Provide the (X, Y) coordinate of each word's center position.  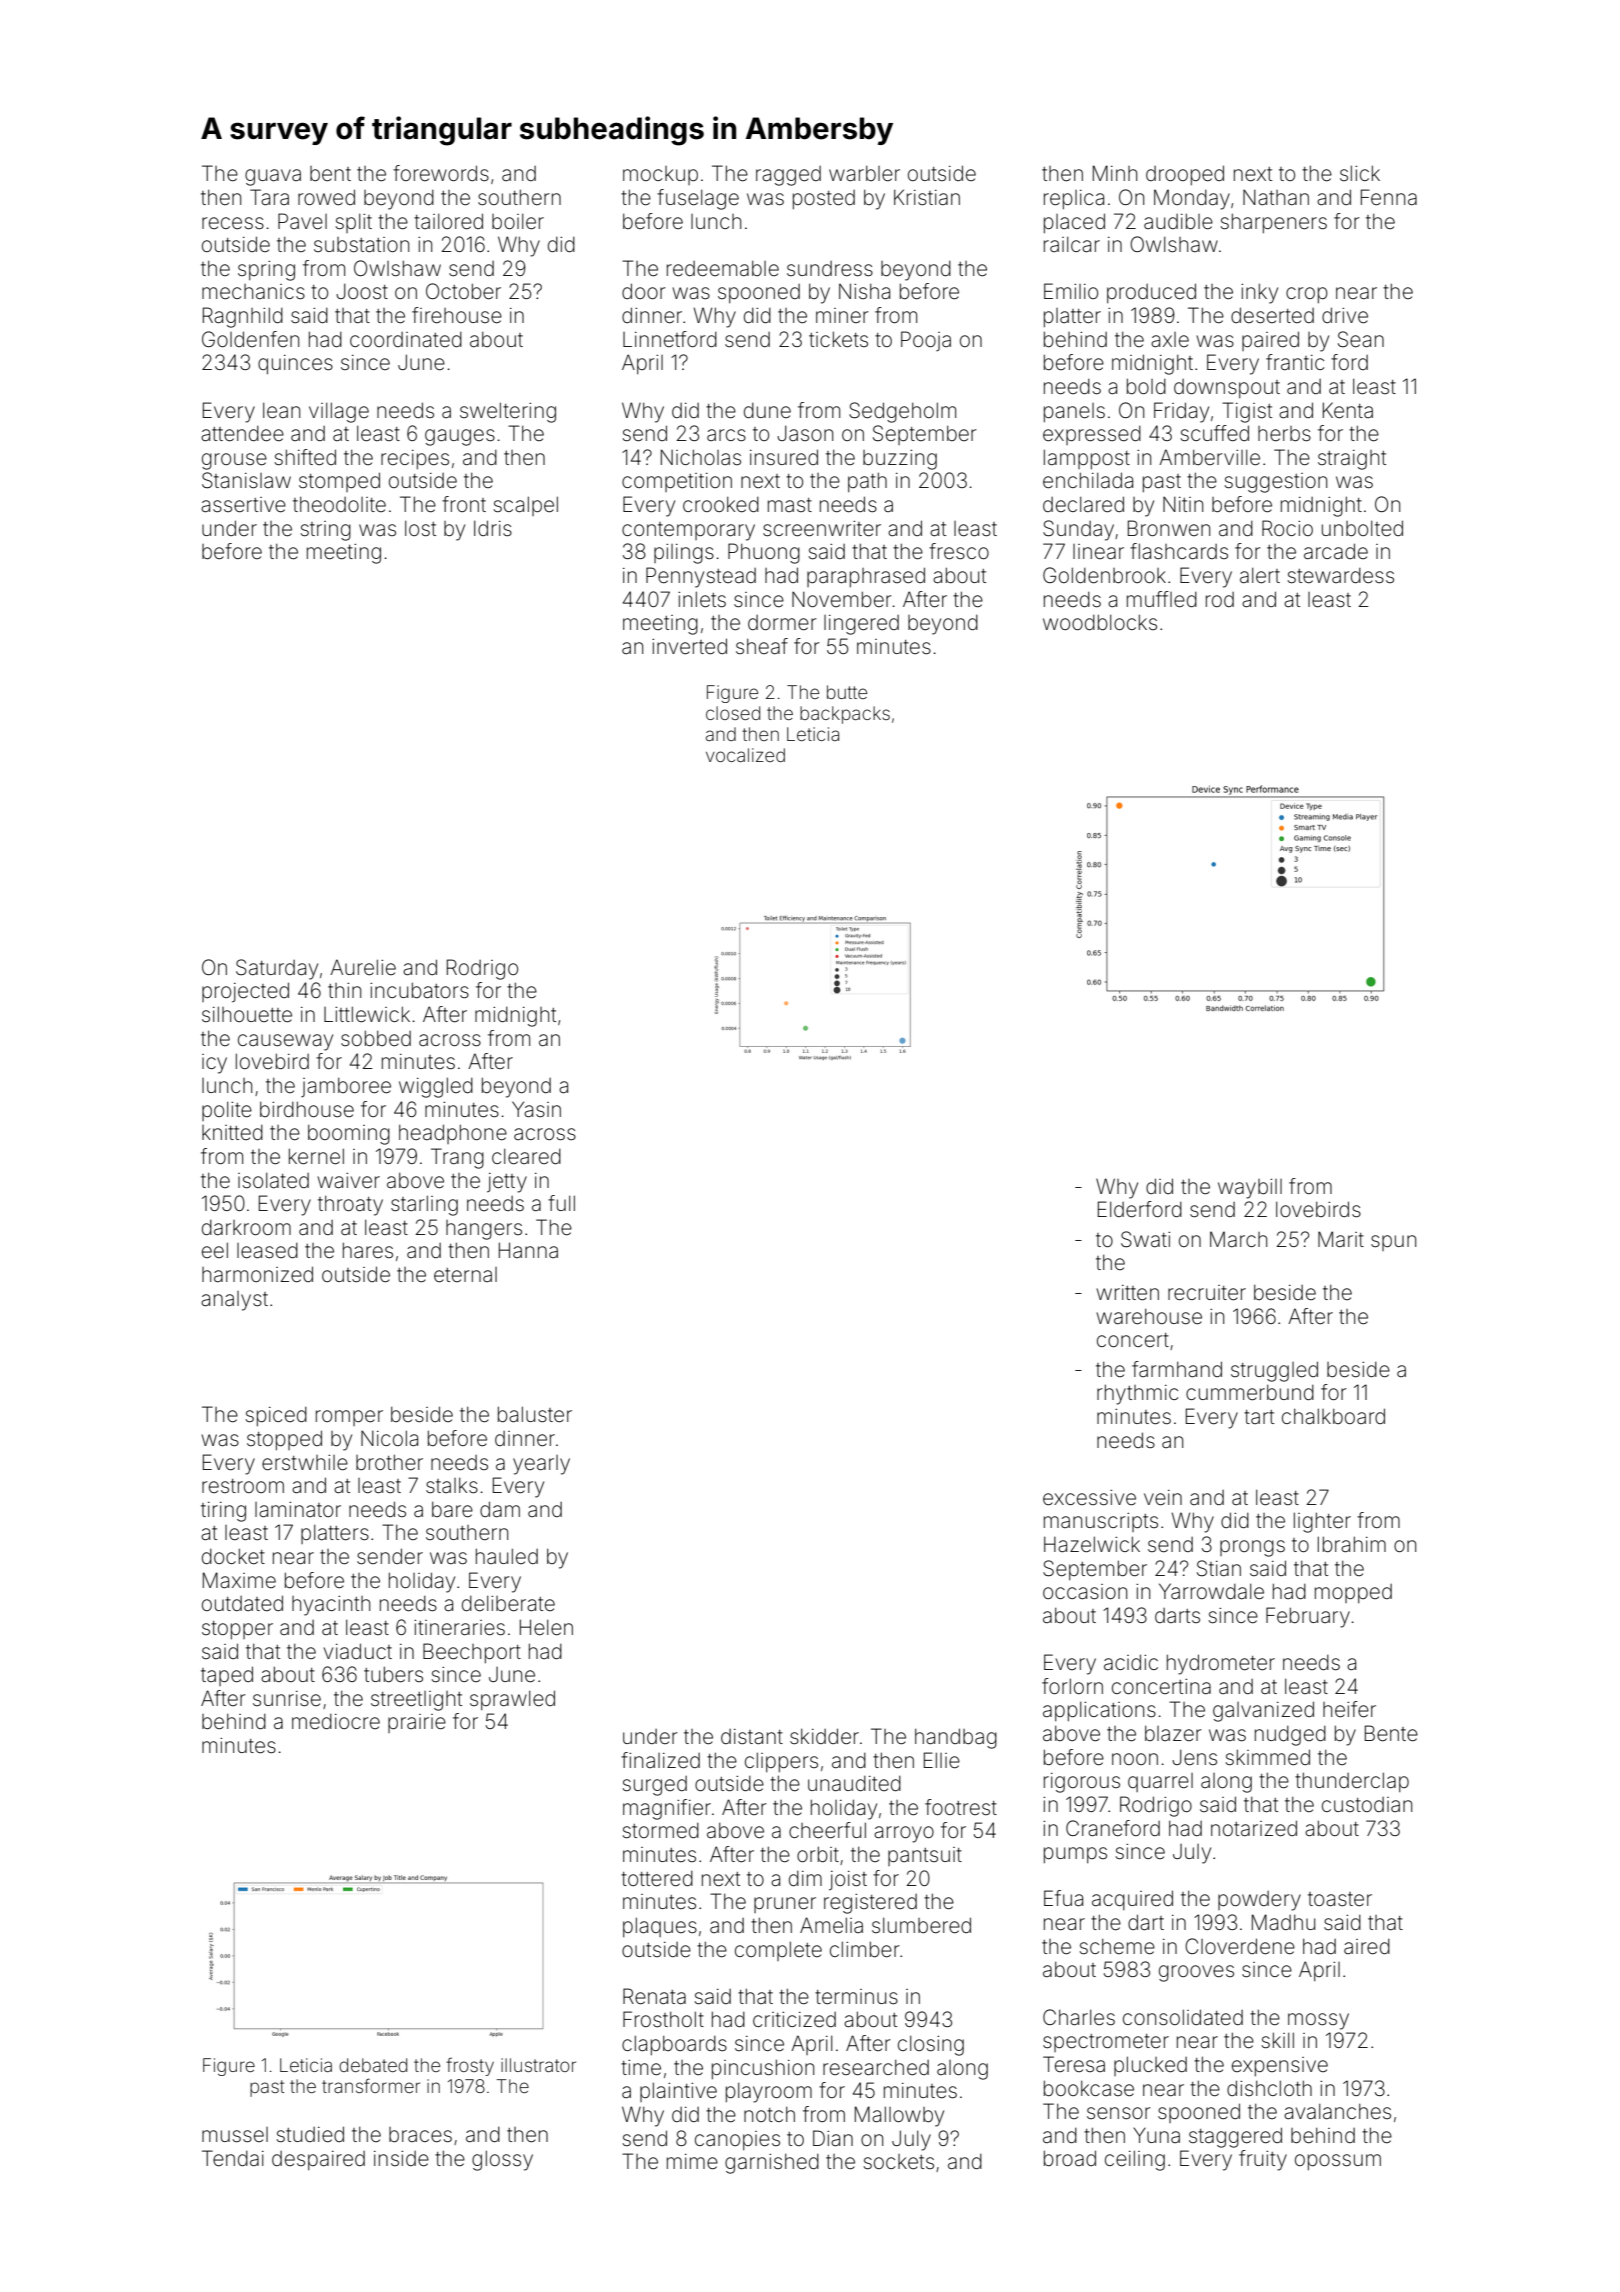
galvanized (1263, 1711)
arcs (726, 435)
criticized (794, 2020)
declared (1083, 504)
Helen (546, 1627)
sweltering (508, 412)
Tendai (233, 2158)
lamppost (1087, 459)
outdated (242, 1603)
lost (420, 528)
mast (790, 505)
